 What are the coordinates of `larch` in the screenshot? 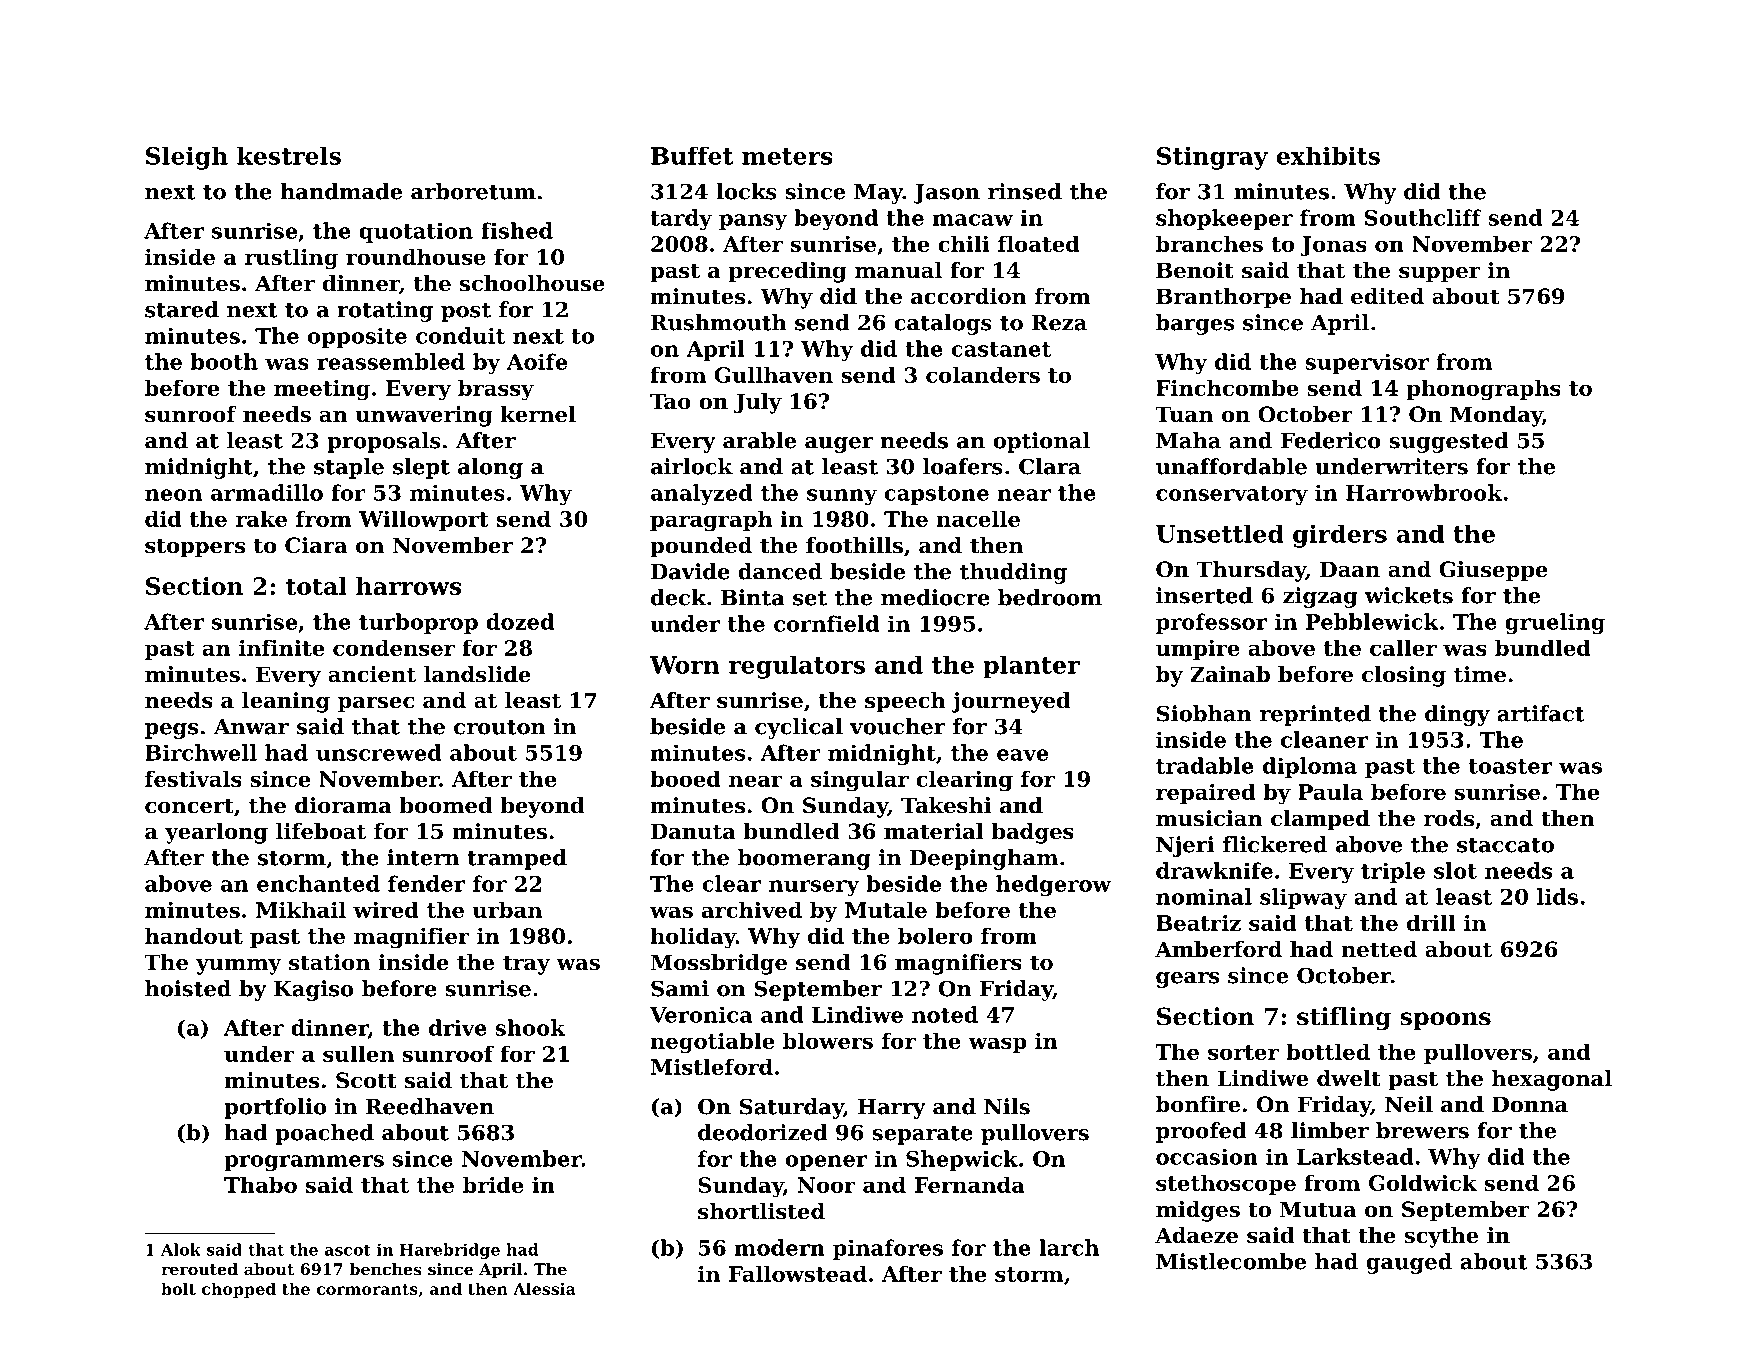 It's located at (1069, 1247).
